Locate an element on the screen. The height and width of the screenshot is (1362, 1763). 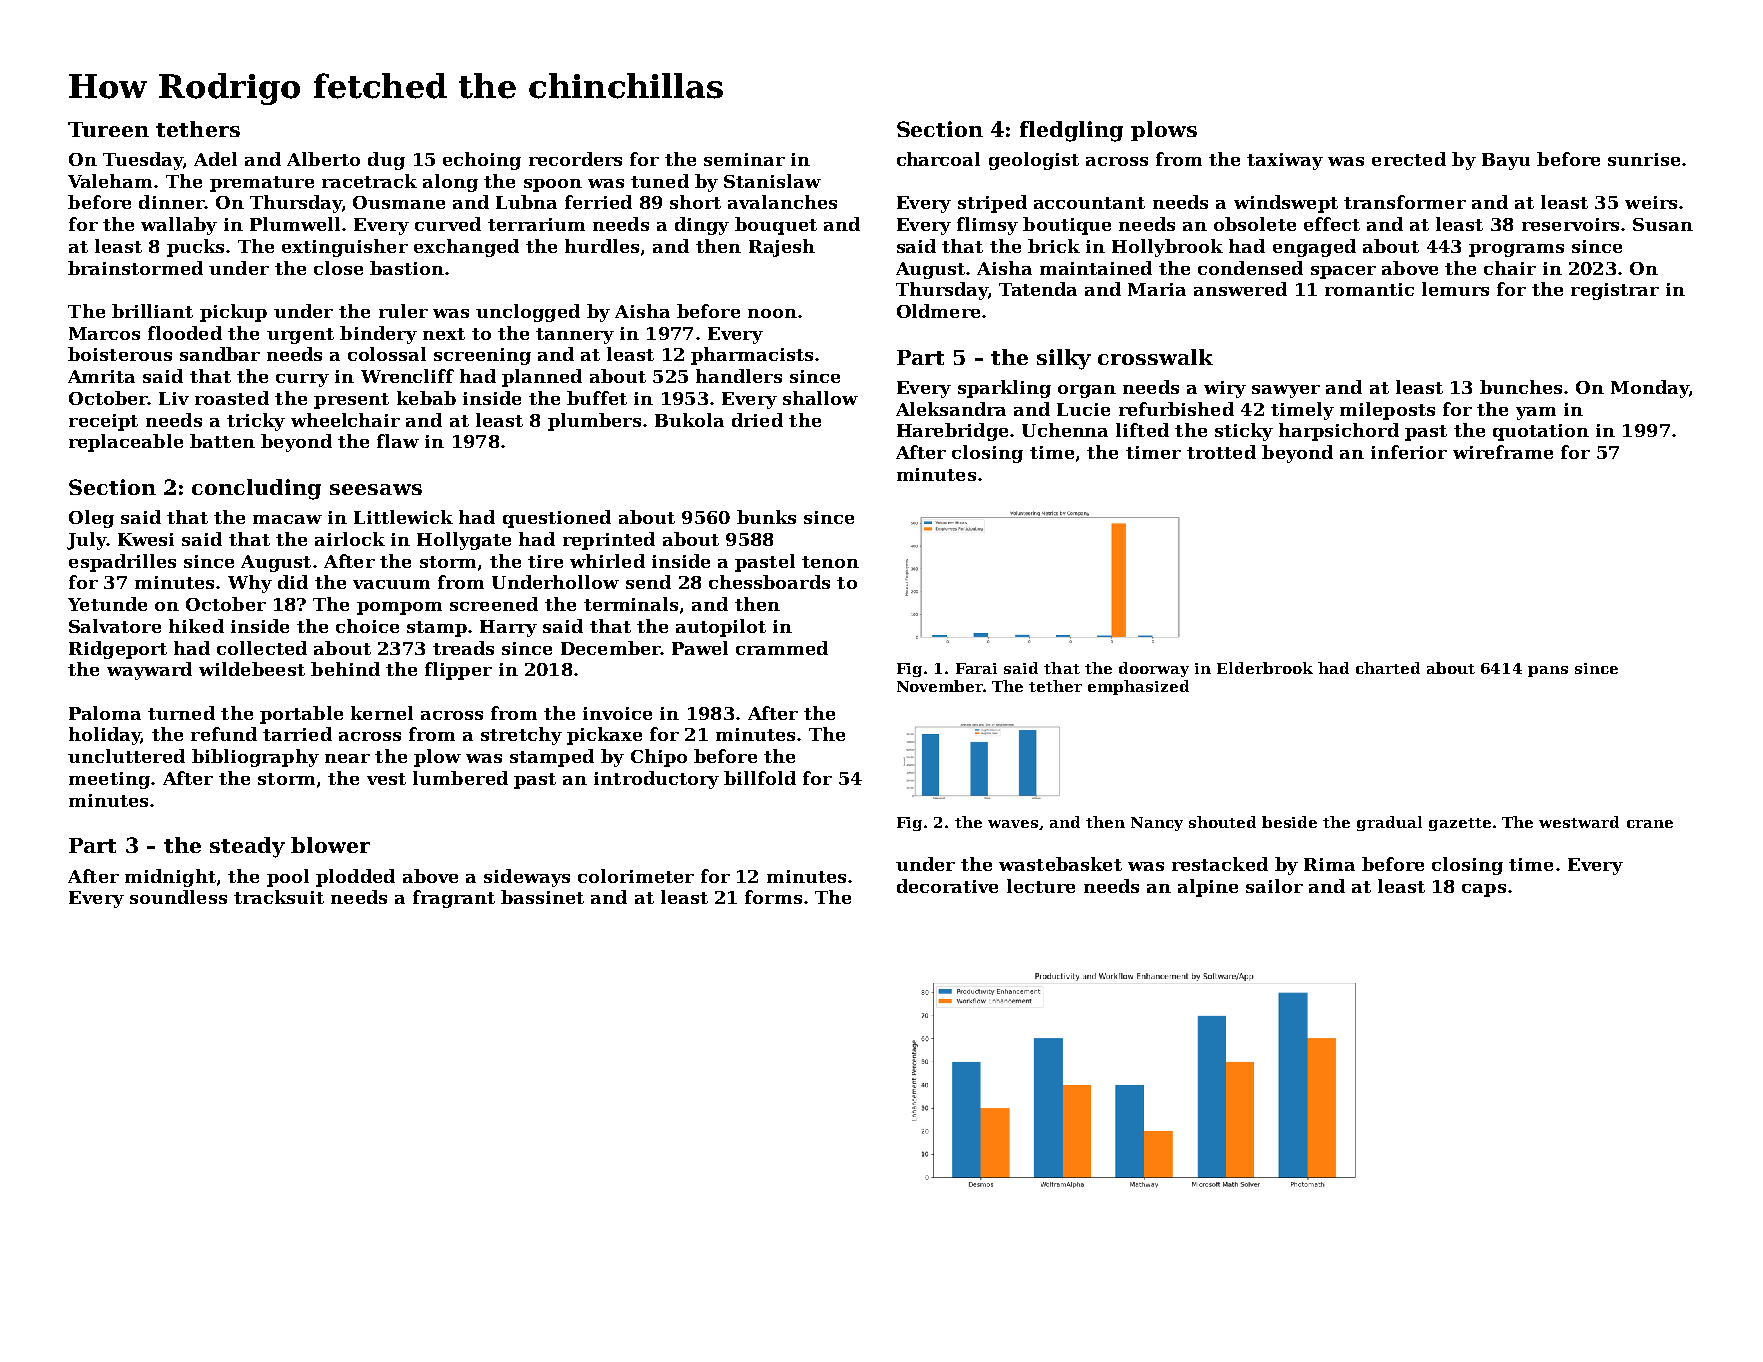
billfold is located at coordinates (760, 778).
